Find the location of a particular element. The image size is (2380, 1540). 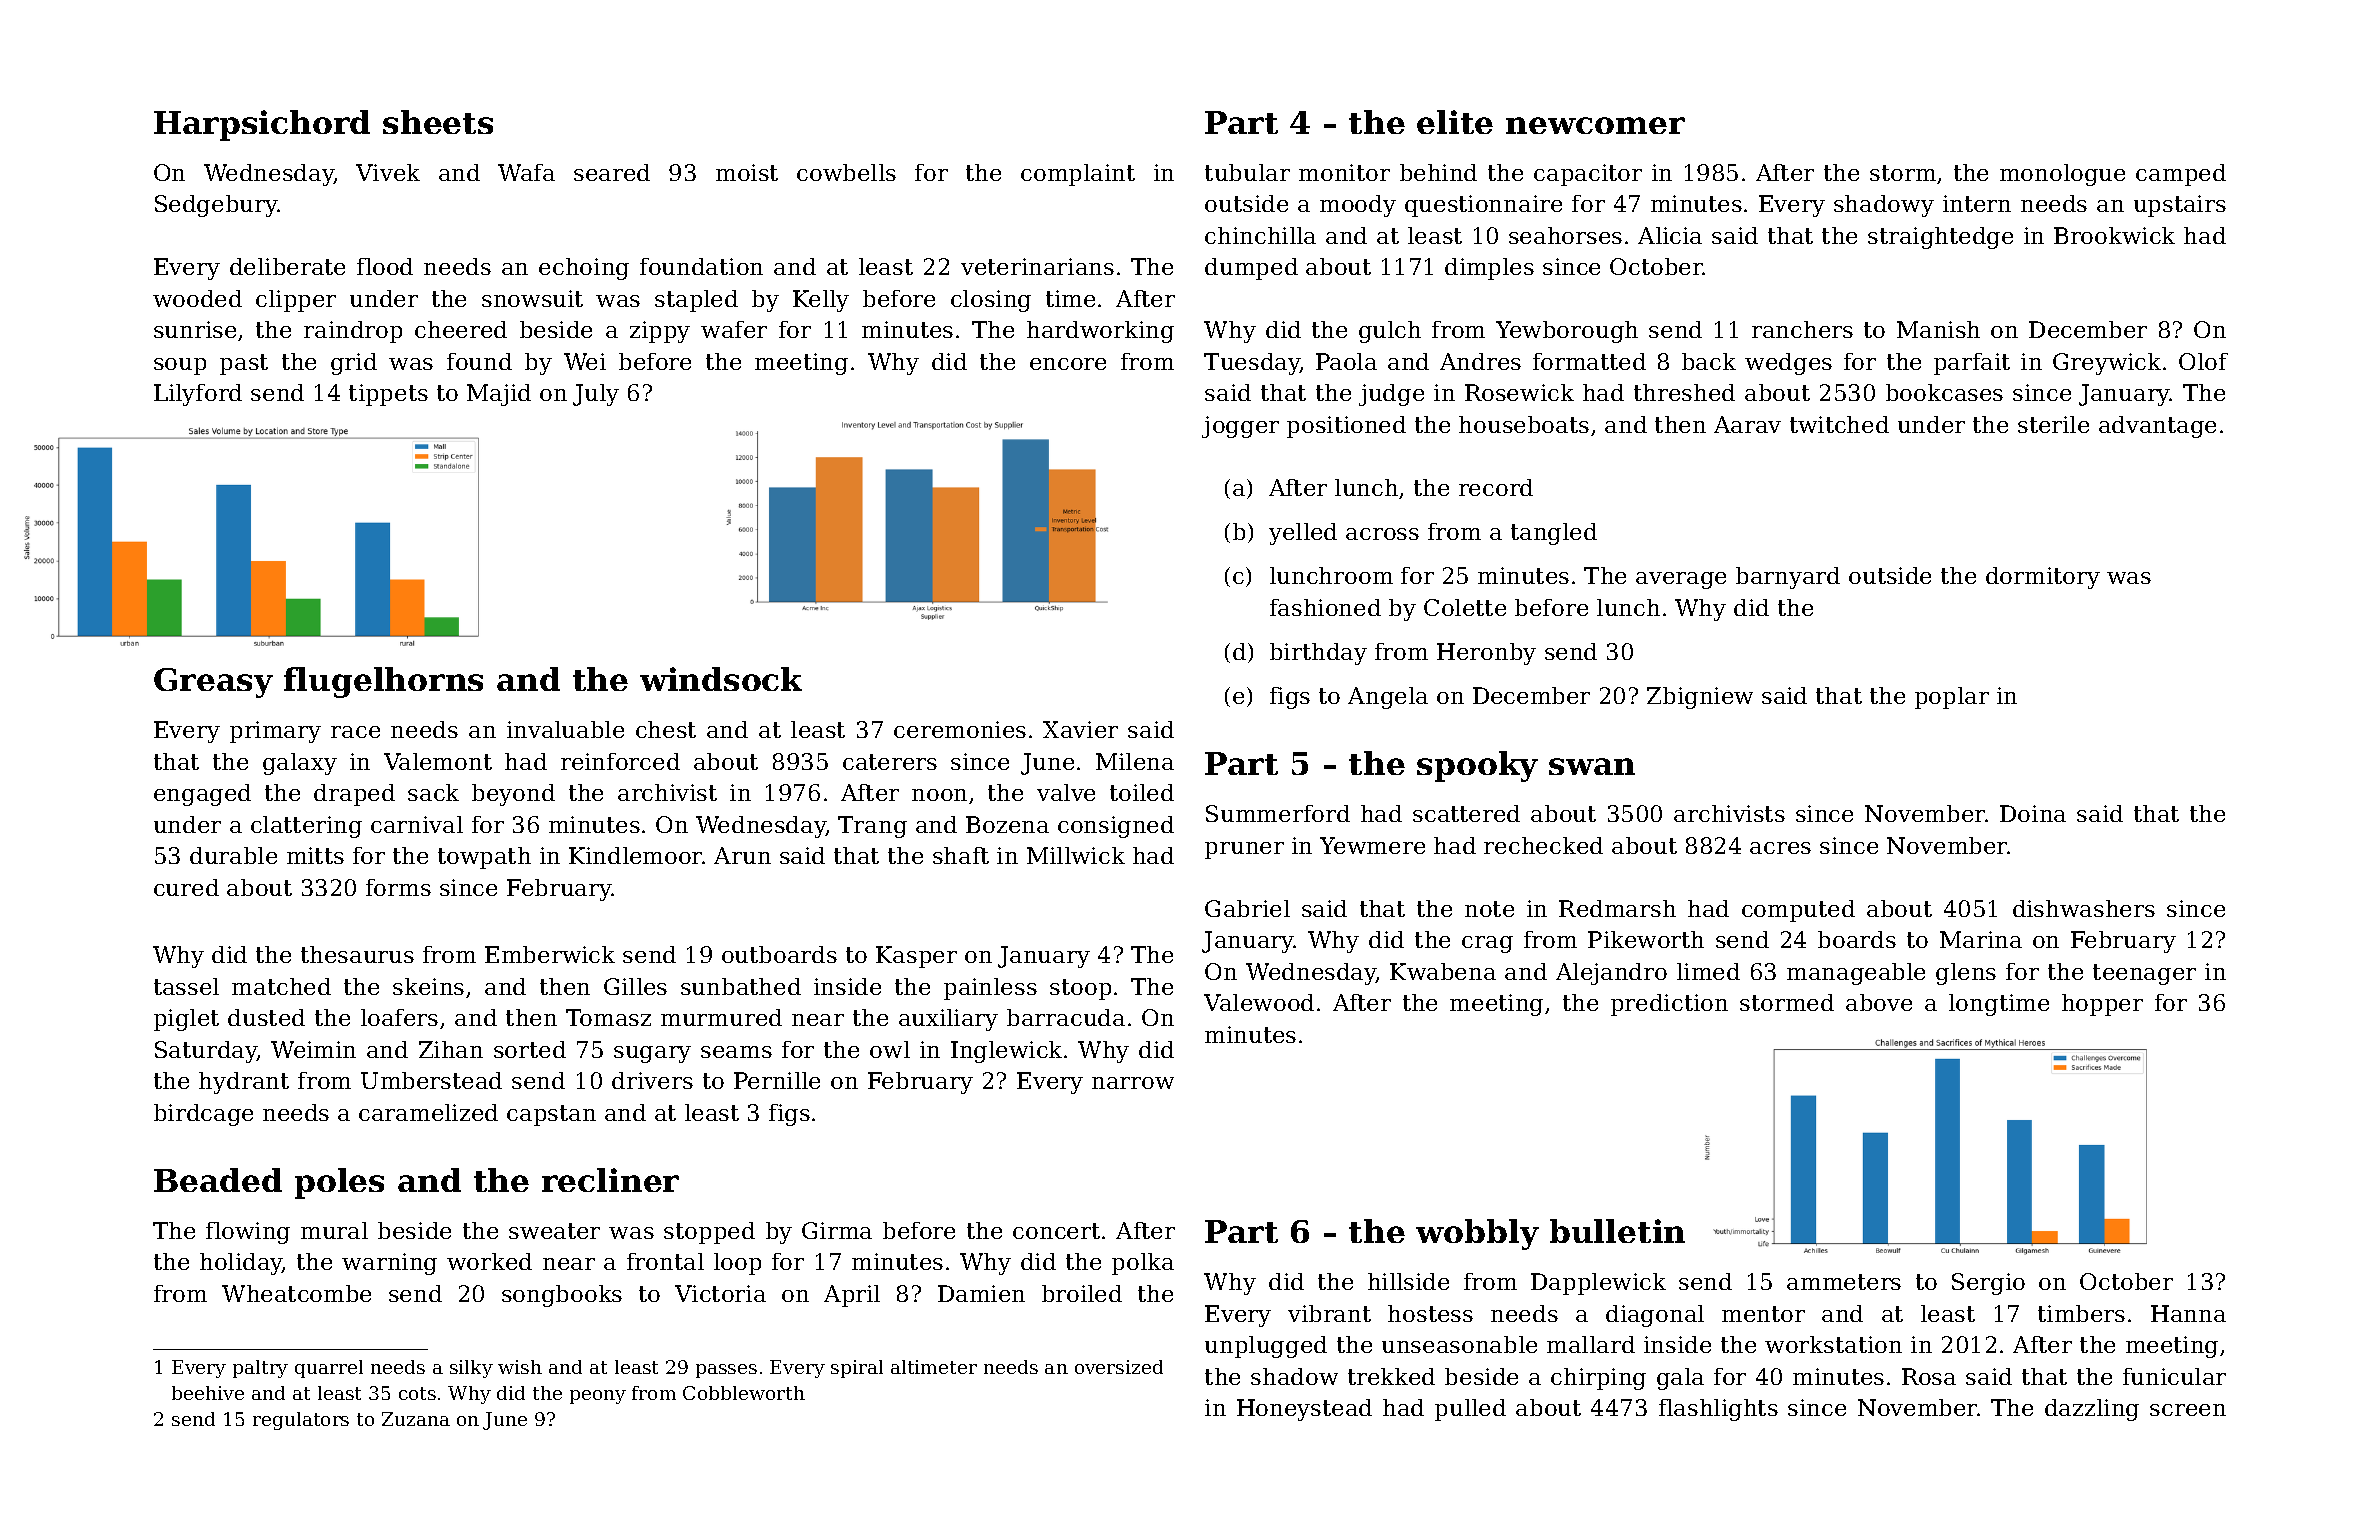

straightedge is located at coordinates (1940, 238).
